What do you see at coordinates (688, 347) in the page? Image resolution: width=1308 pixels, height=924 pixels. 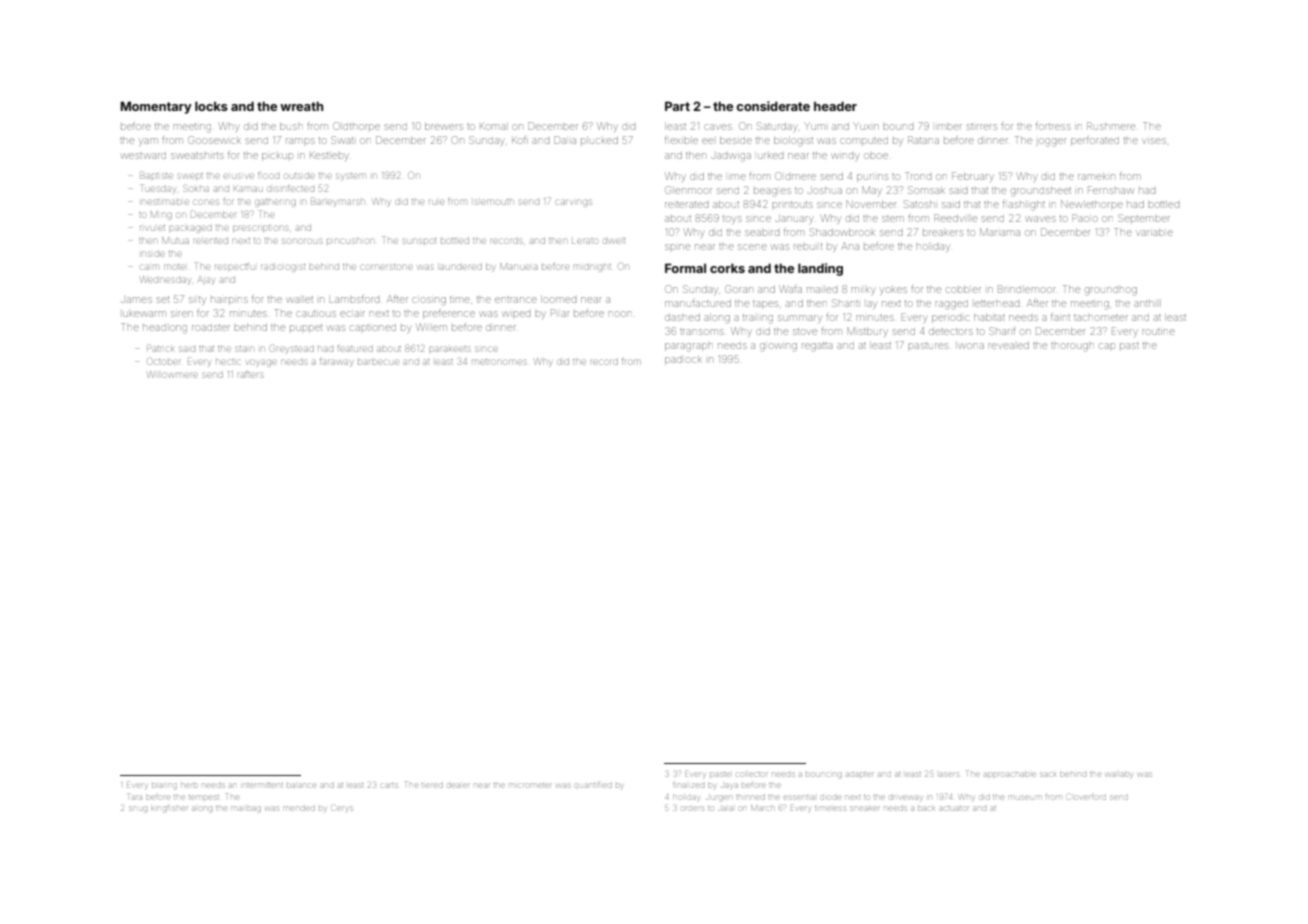 I see `paragraph` at bounding box center [688, 347].
